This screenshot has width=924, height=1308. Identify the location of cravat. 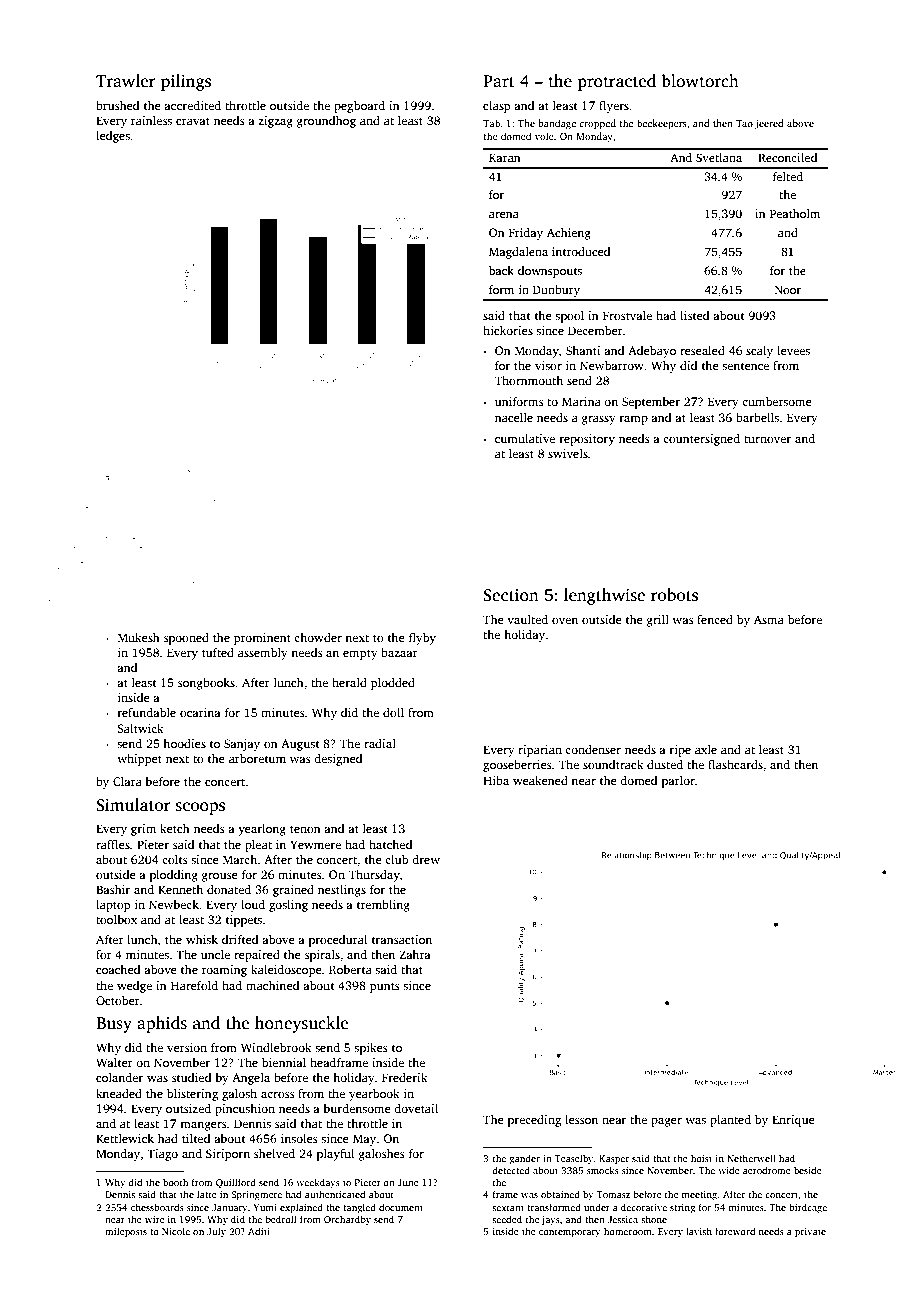
(193, 121).
